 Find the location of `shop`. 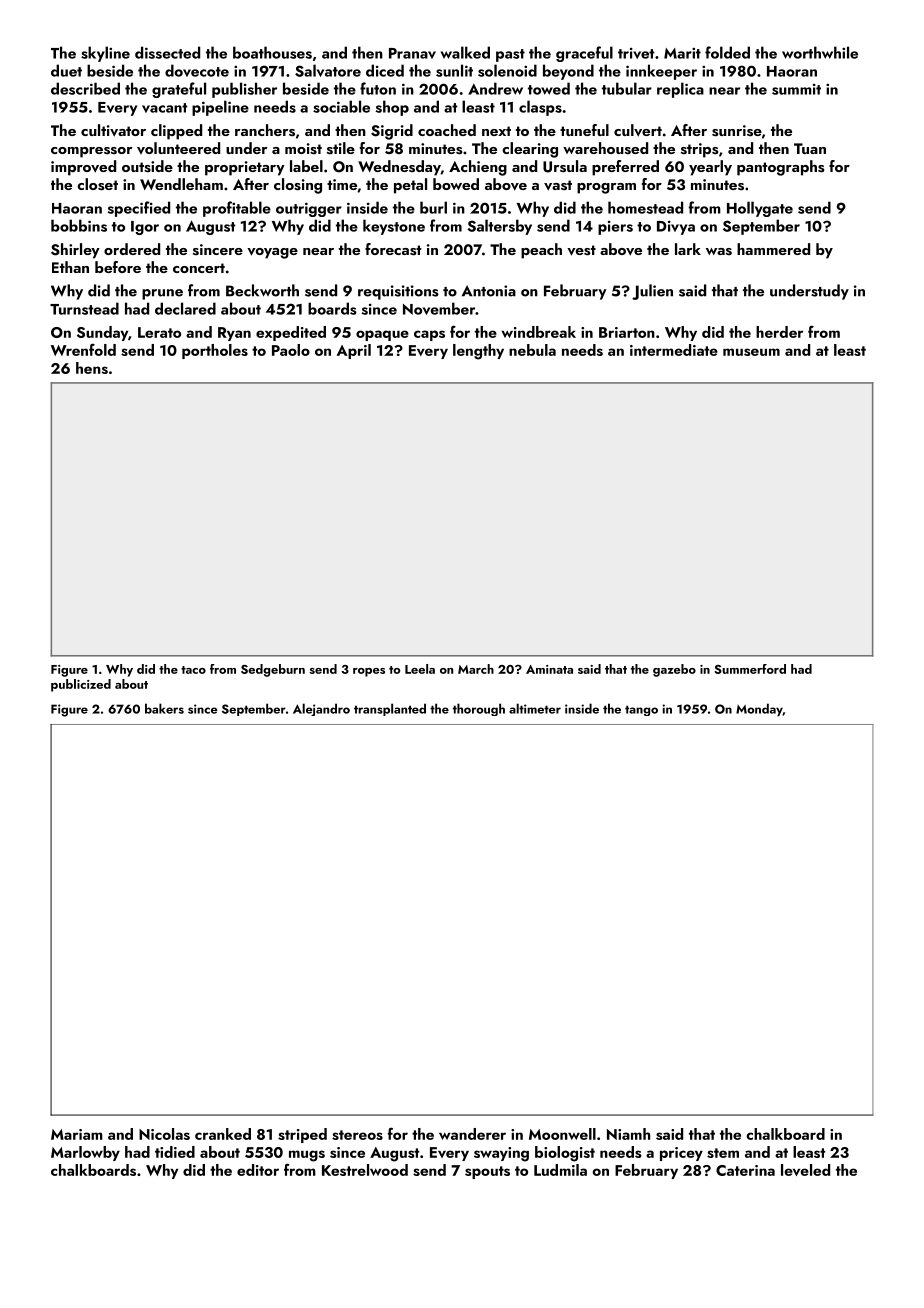

shop is located at coordinates (392, 108).
